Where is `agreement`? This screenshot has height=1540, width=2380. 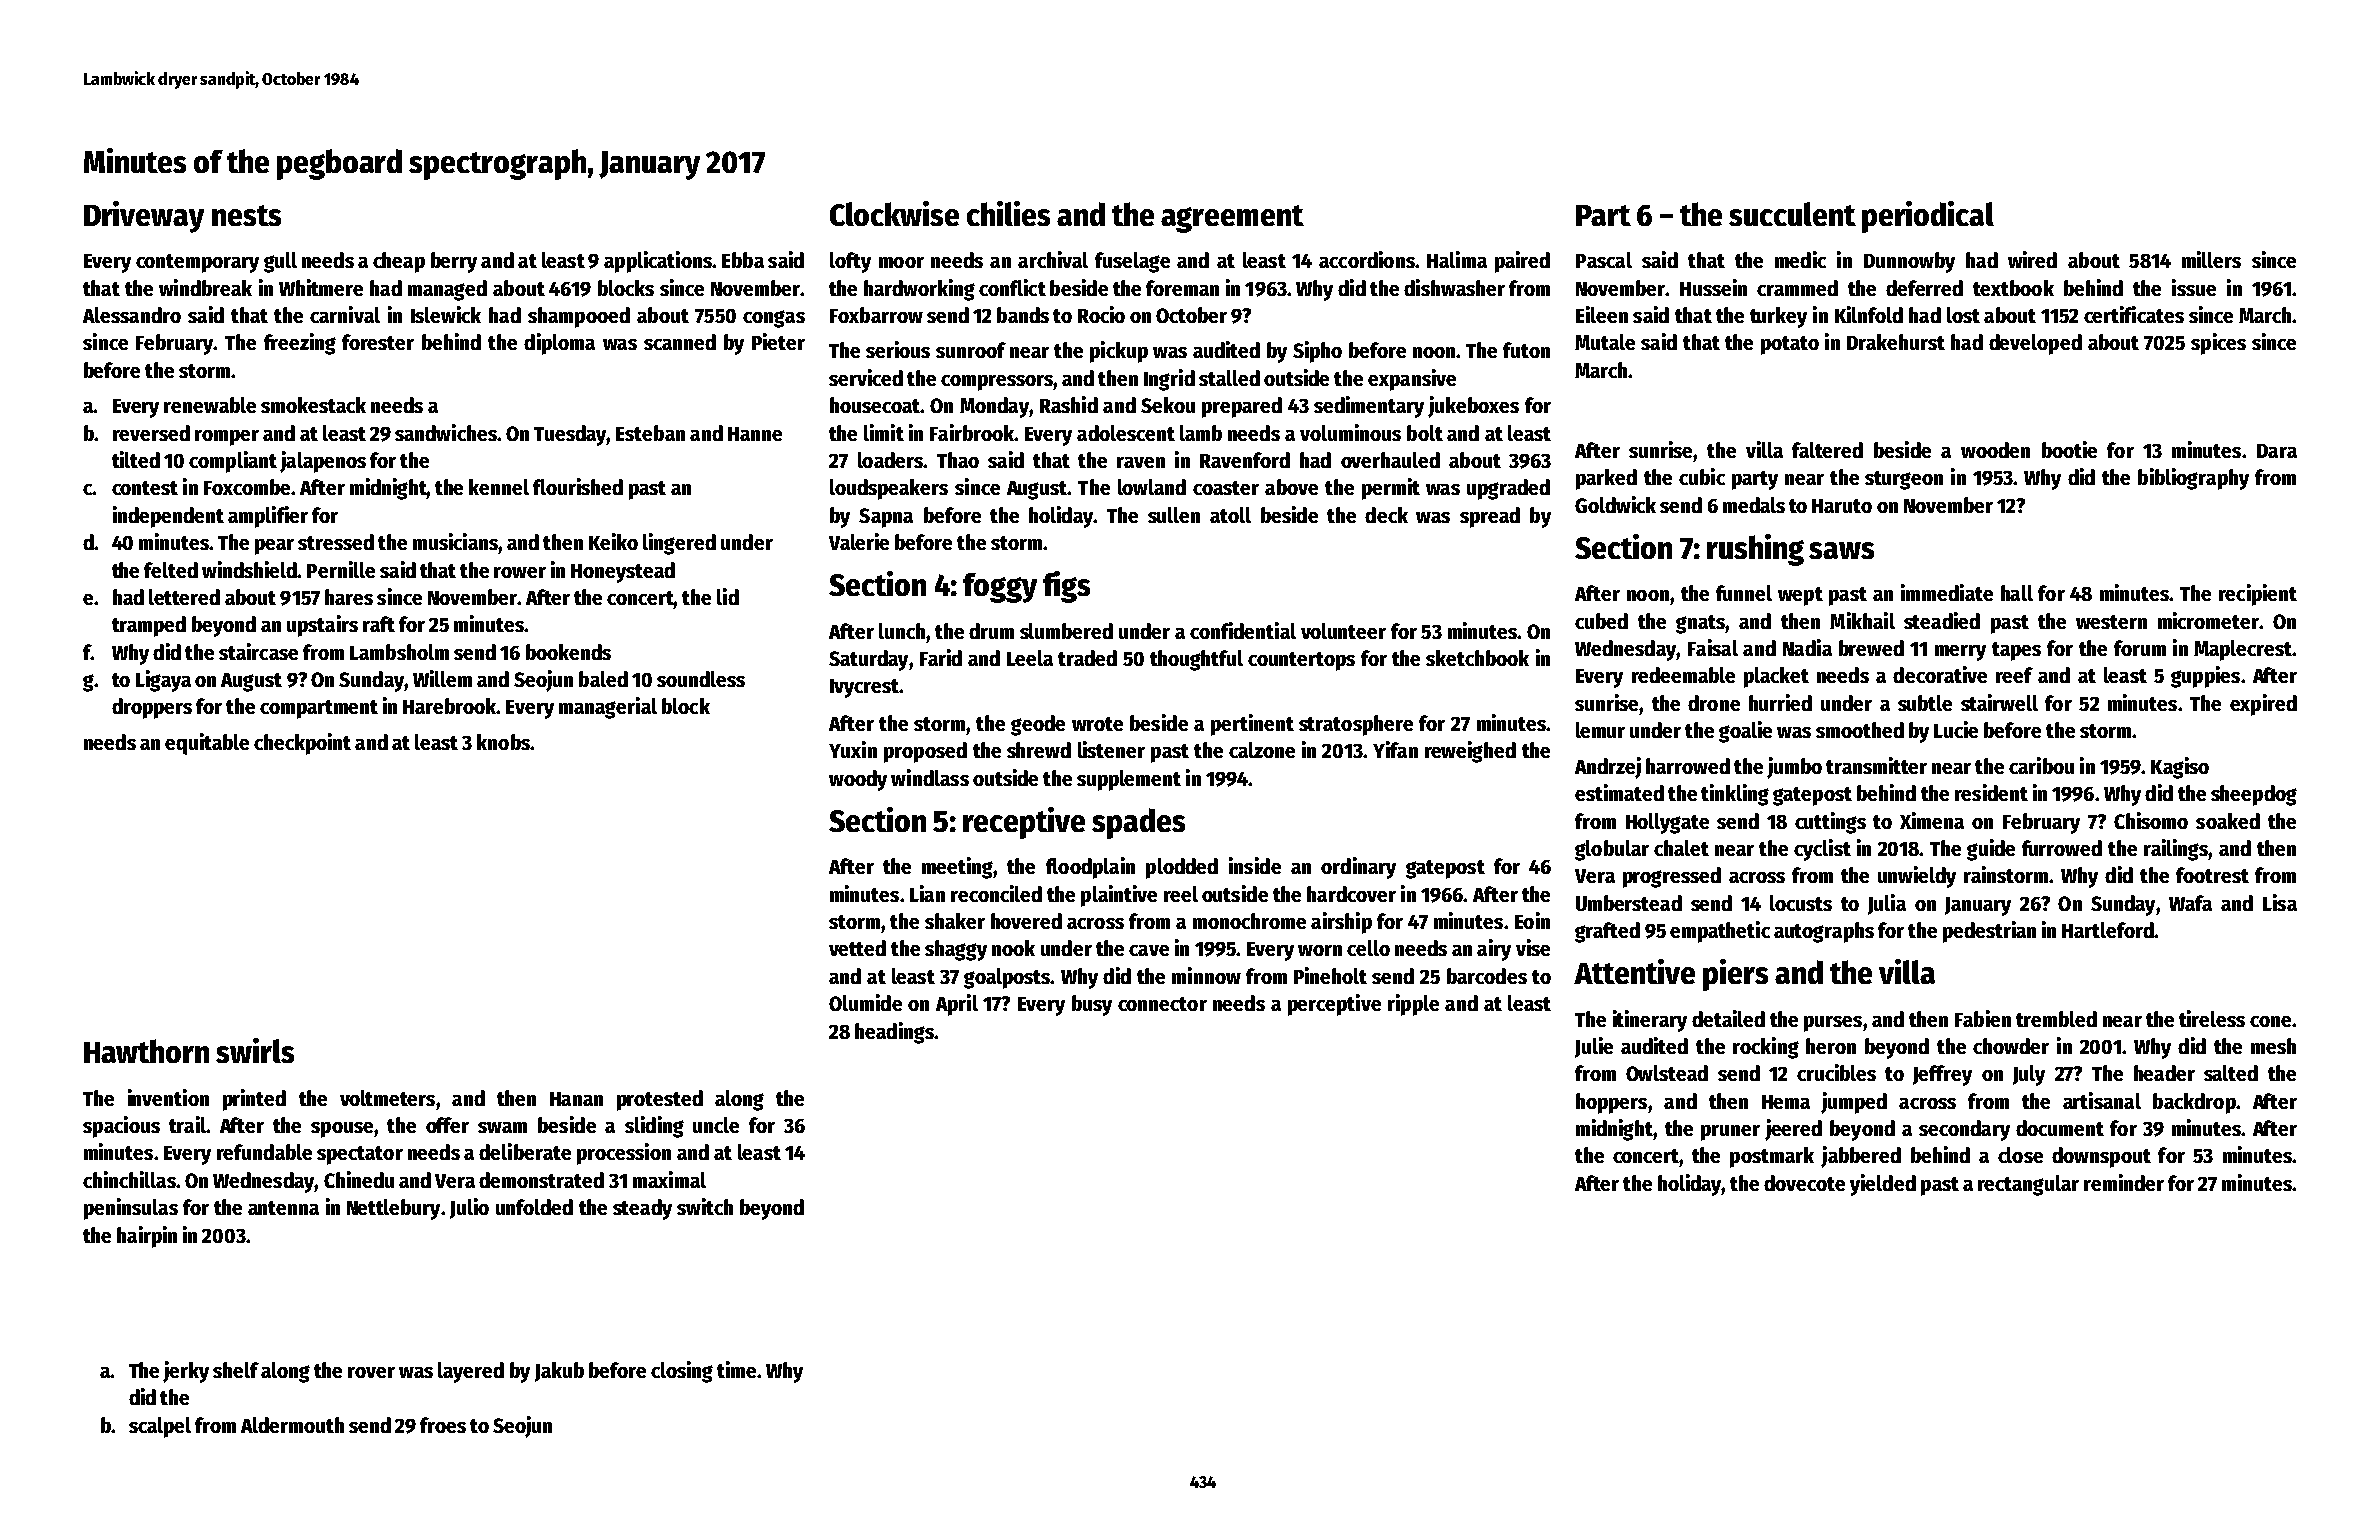 agreement is located at coordinates (1232, 219).
